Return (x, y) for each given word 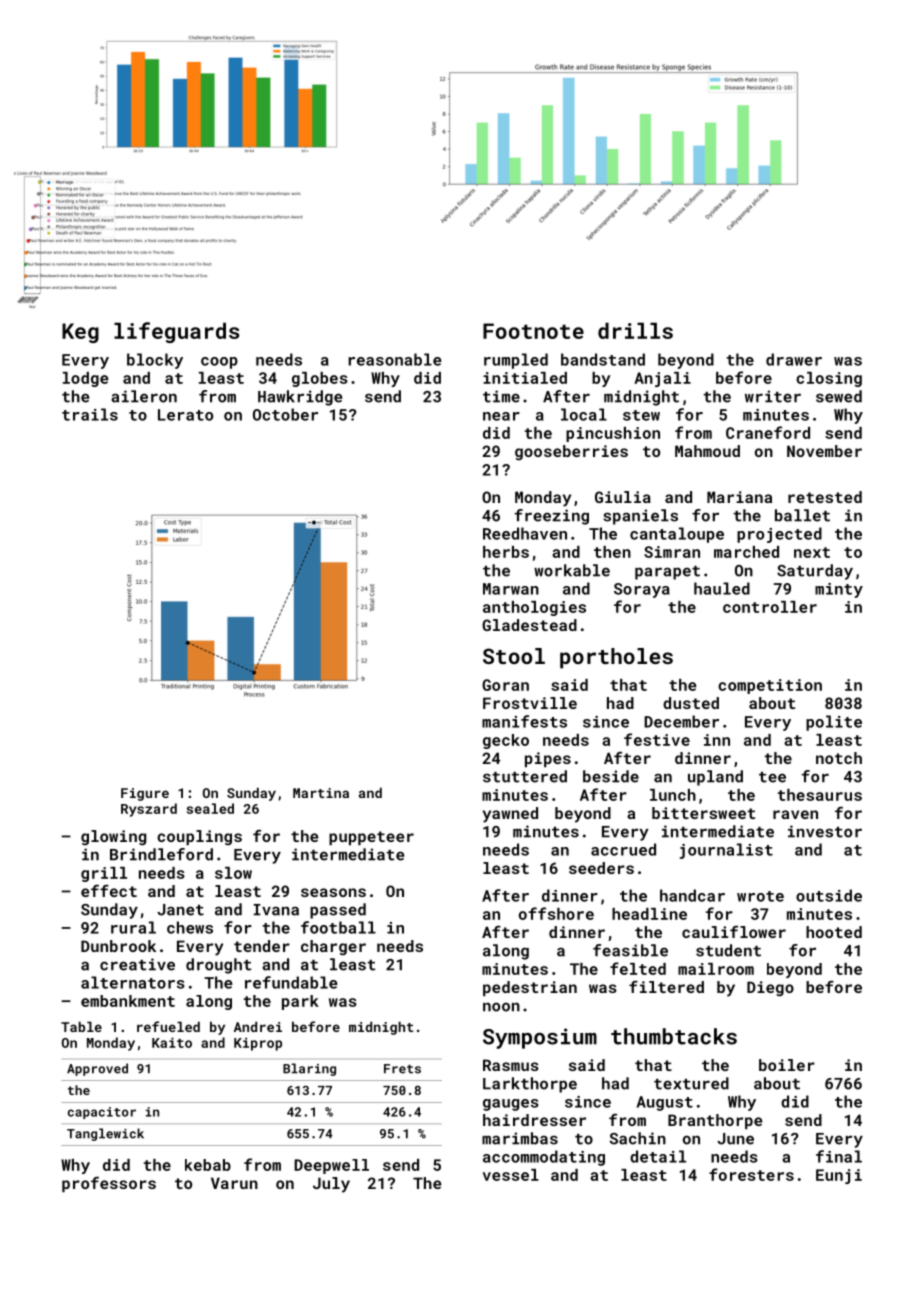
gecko (506, 741)
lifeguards (177, 332)
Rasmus (511, 1065)
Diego (770, 989)
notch (839, 758)
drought (218, 966)
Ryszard (149, 810)
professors (109, 1184)
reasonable (395, 359)
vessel (511, 1175)
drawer (794, 359)
